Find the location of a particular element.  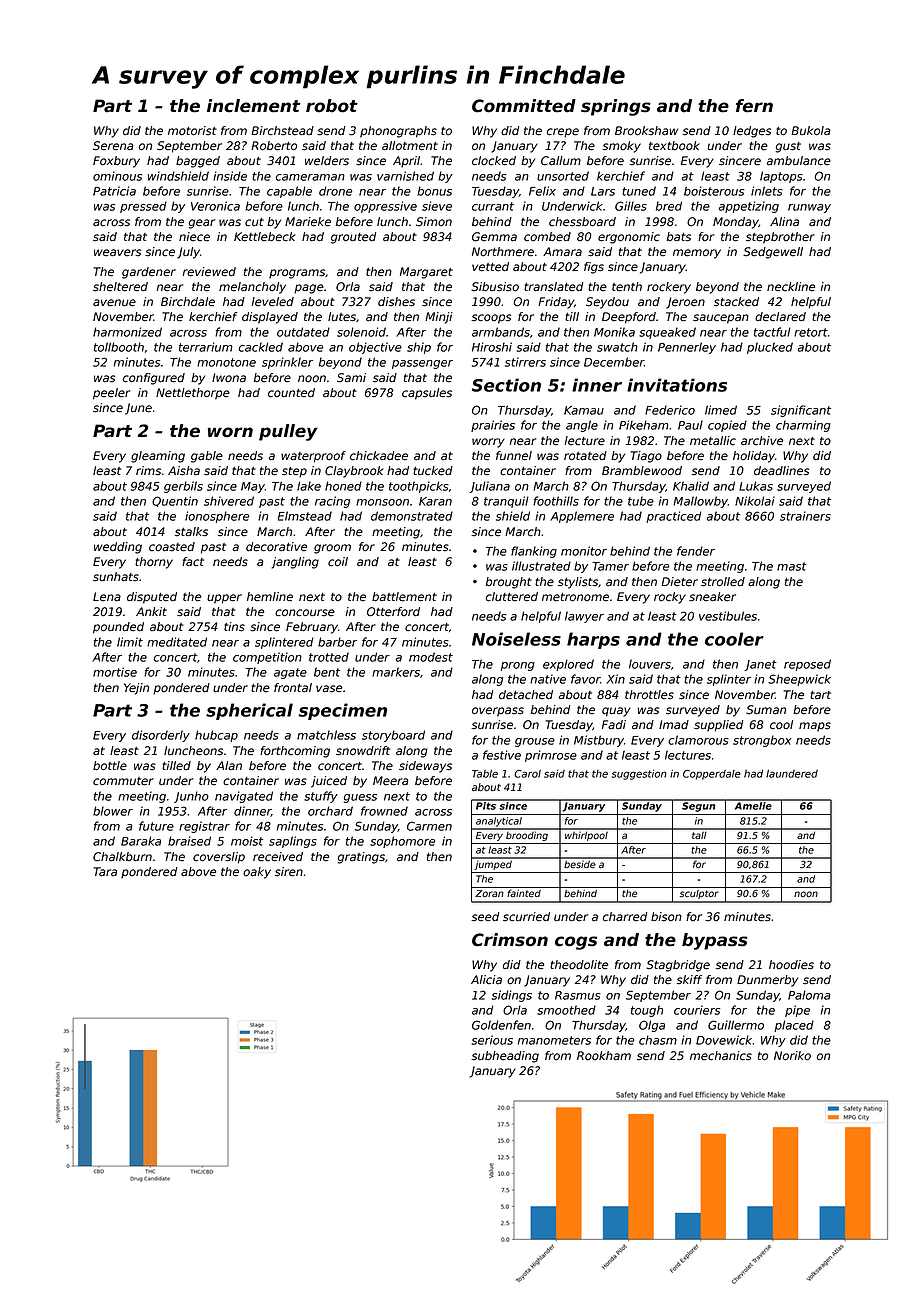

matchless is located at coordinates (326, 735).
